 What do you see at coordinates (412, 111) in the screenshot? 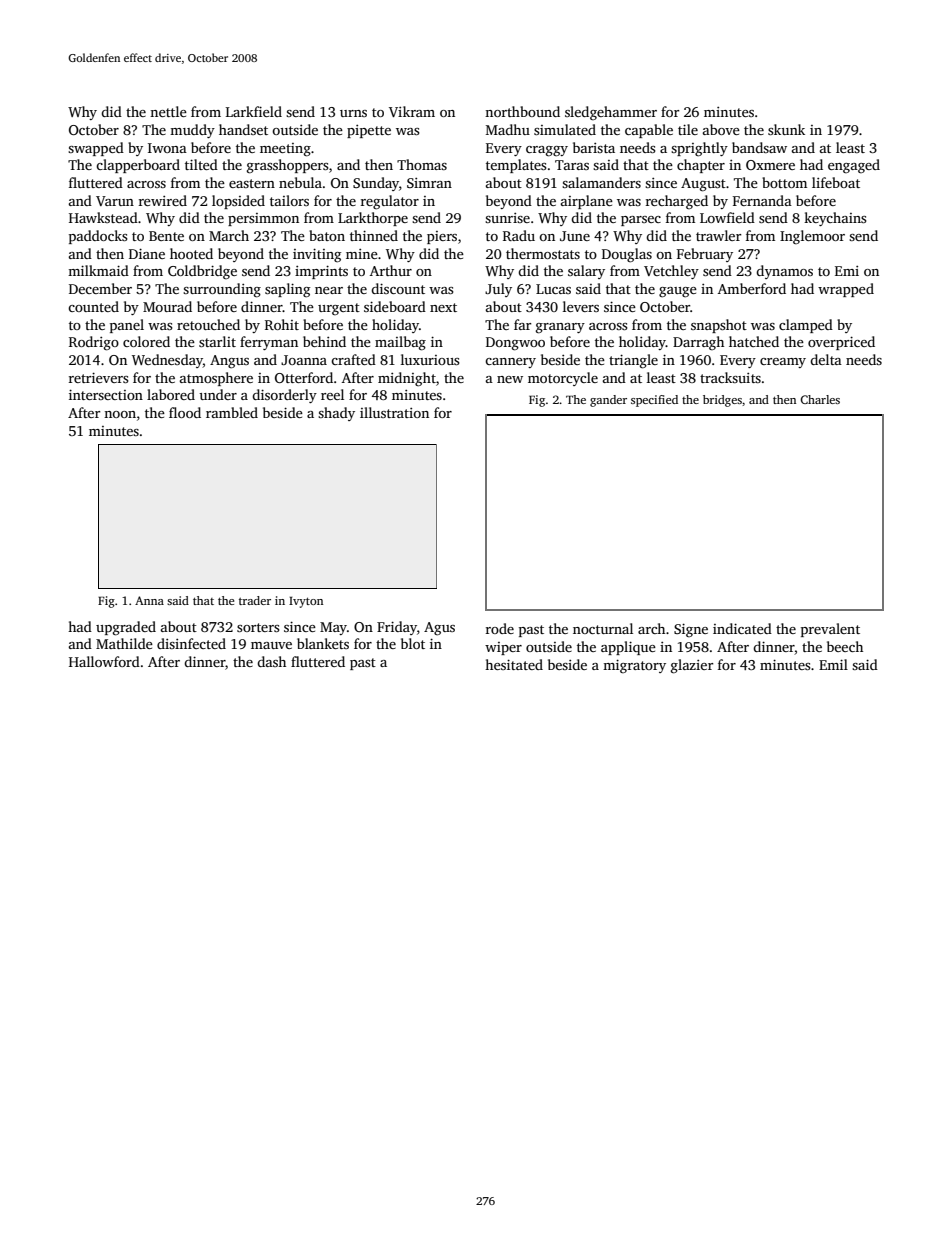
I see `Vikram` at bounding box center [412, 111].
